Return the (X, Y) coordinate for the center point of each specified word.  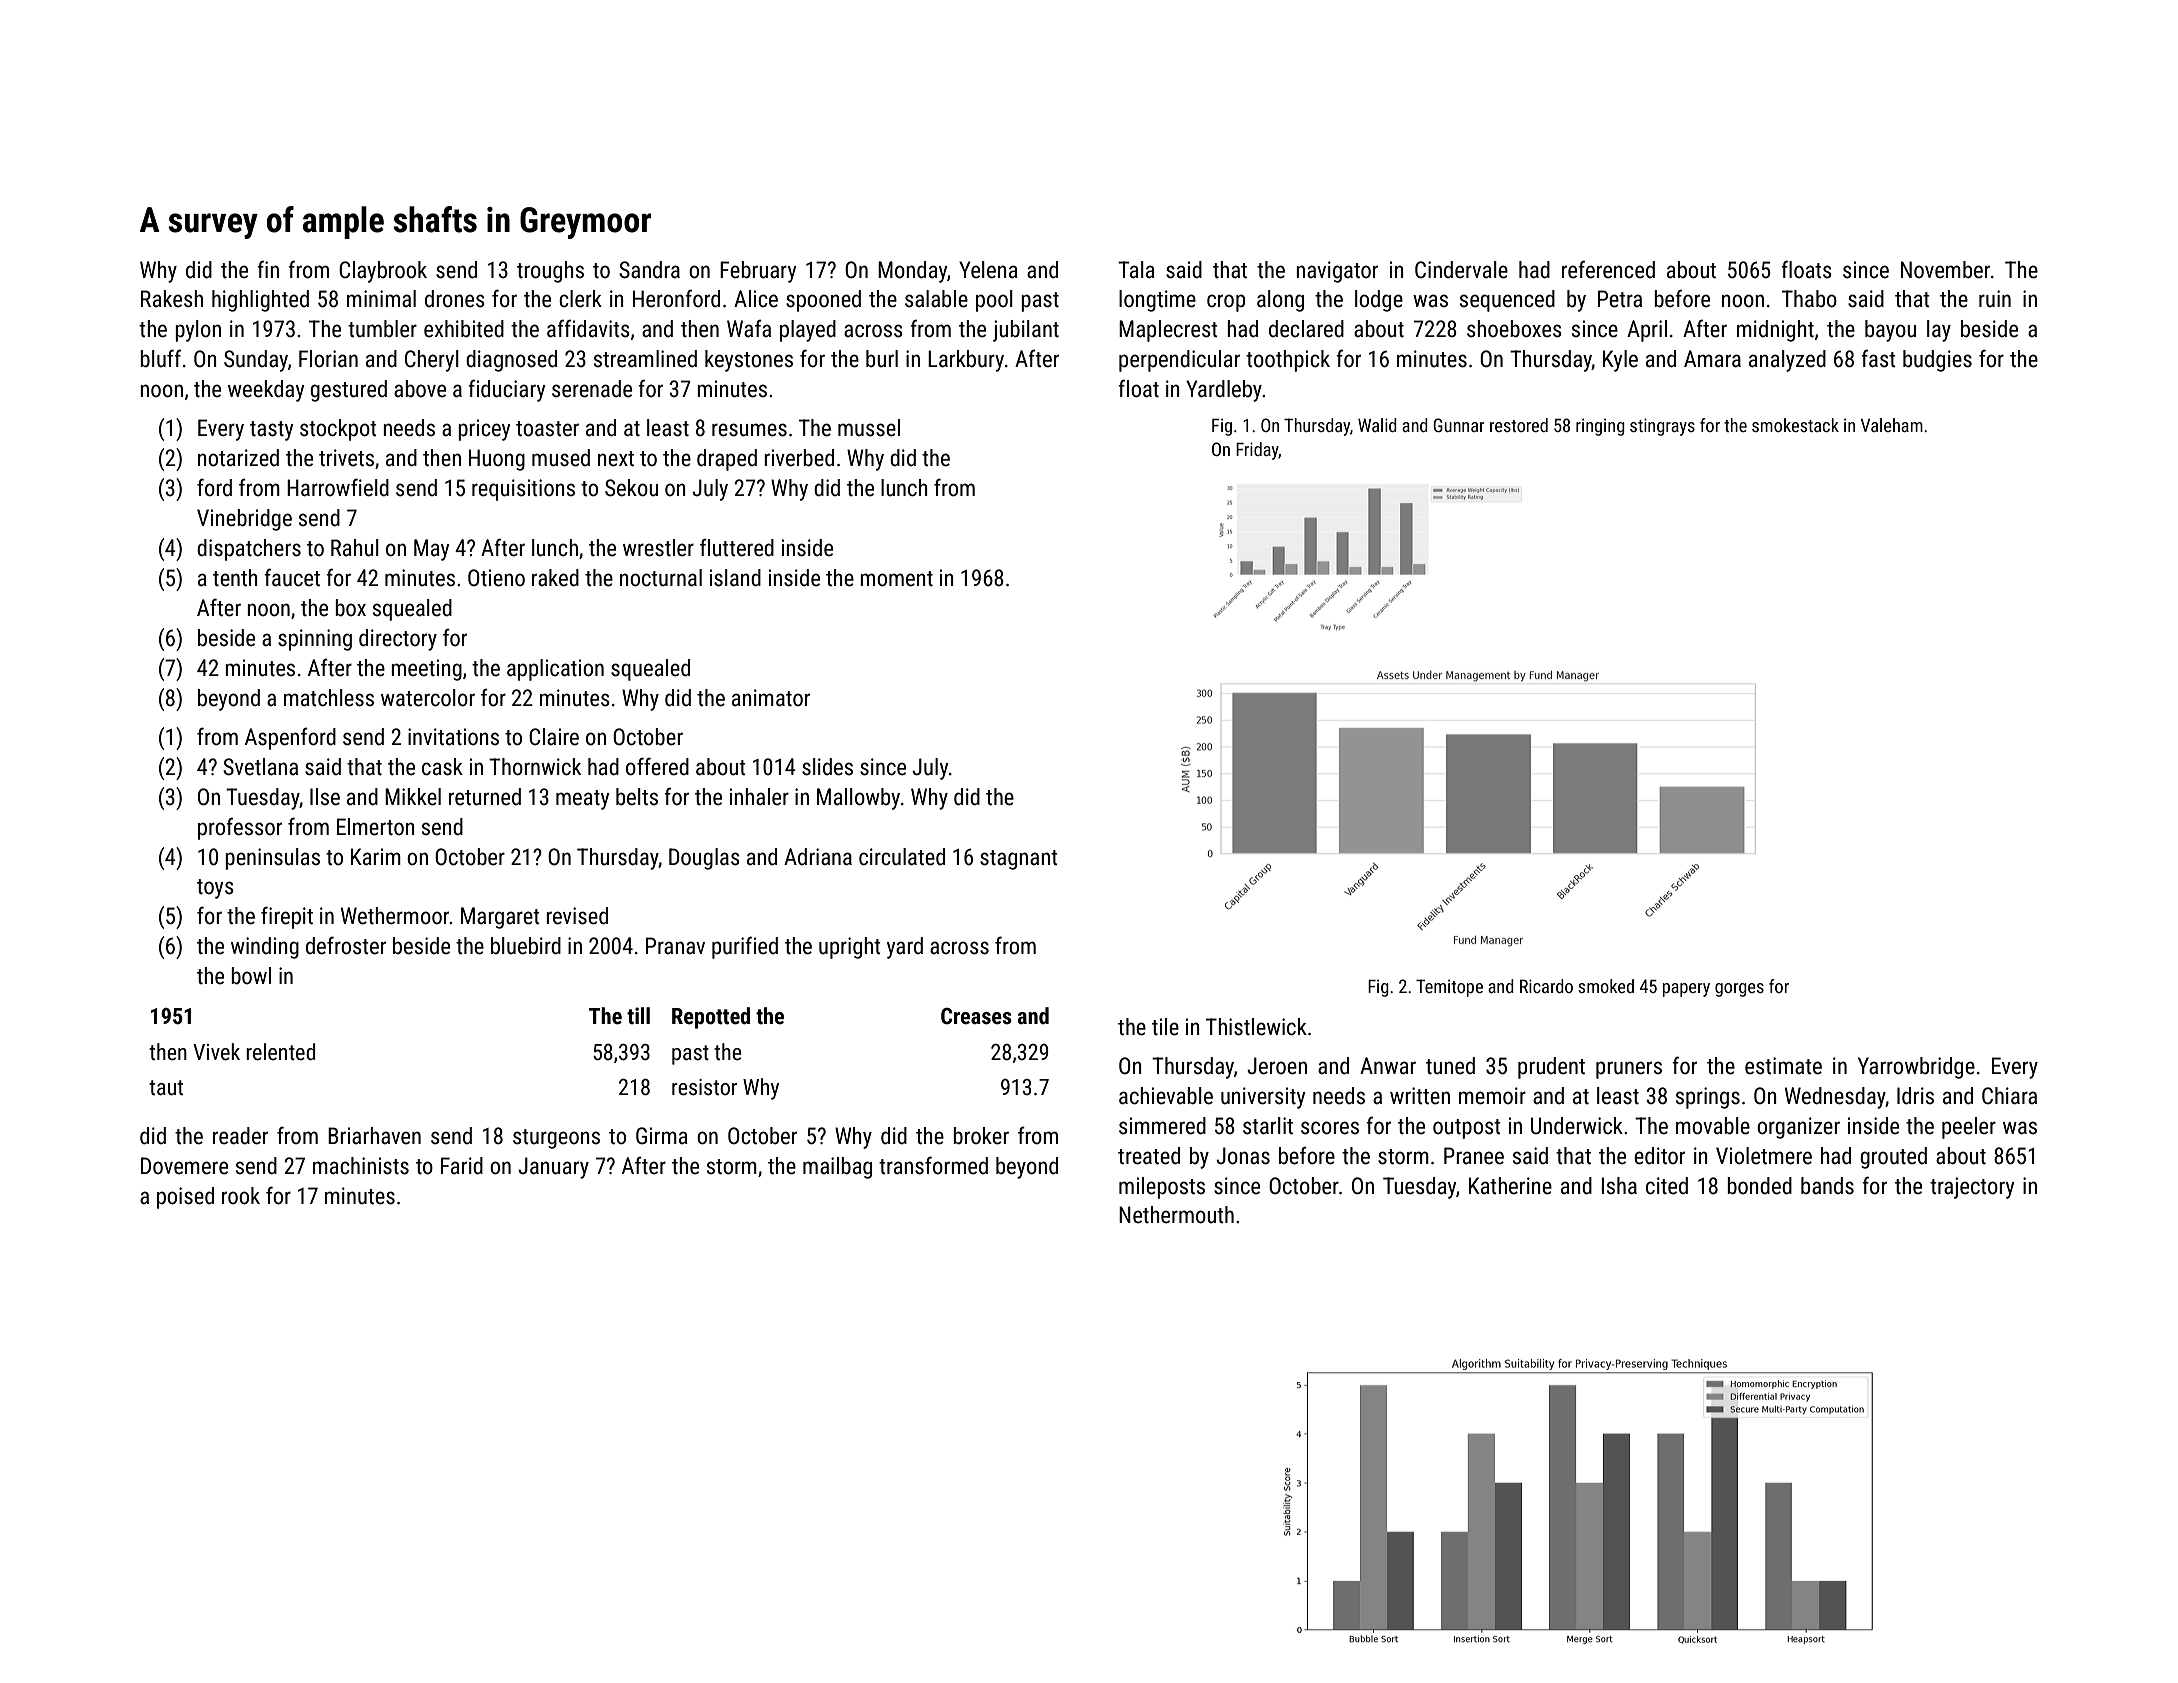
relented (281, 1052)
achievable (1166, 1096)
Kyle (1620, 361)
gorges (1739, 990)
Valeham (1892, 425)
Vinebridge (244, 520)
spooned (823, 301)
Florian (328, 359)
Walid (1377, 425)
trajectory (1972, 1188)
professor (240, 828)
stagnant (1019, 860)
